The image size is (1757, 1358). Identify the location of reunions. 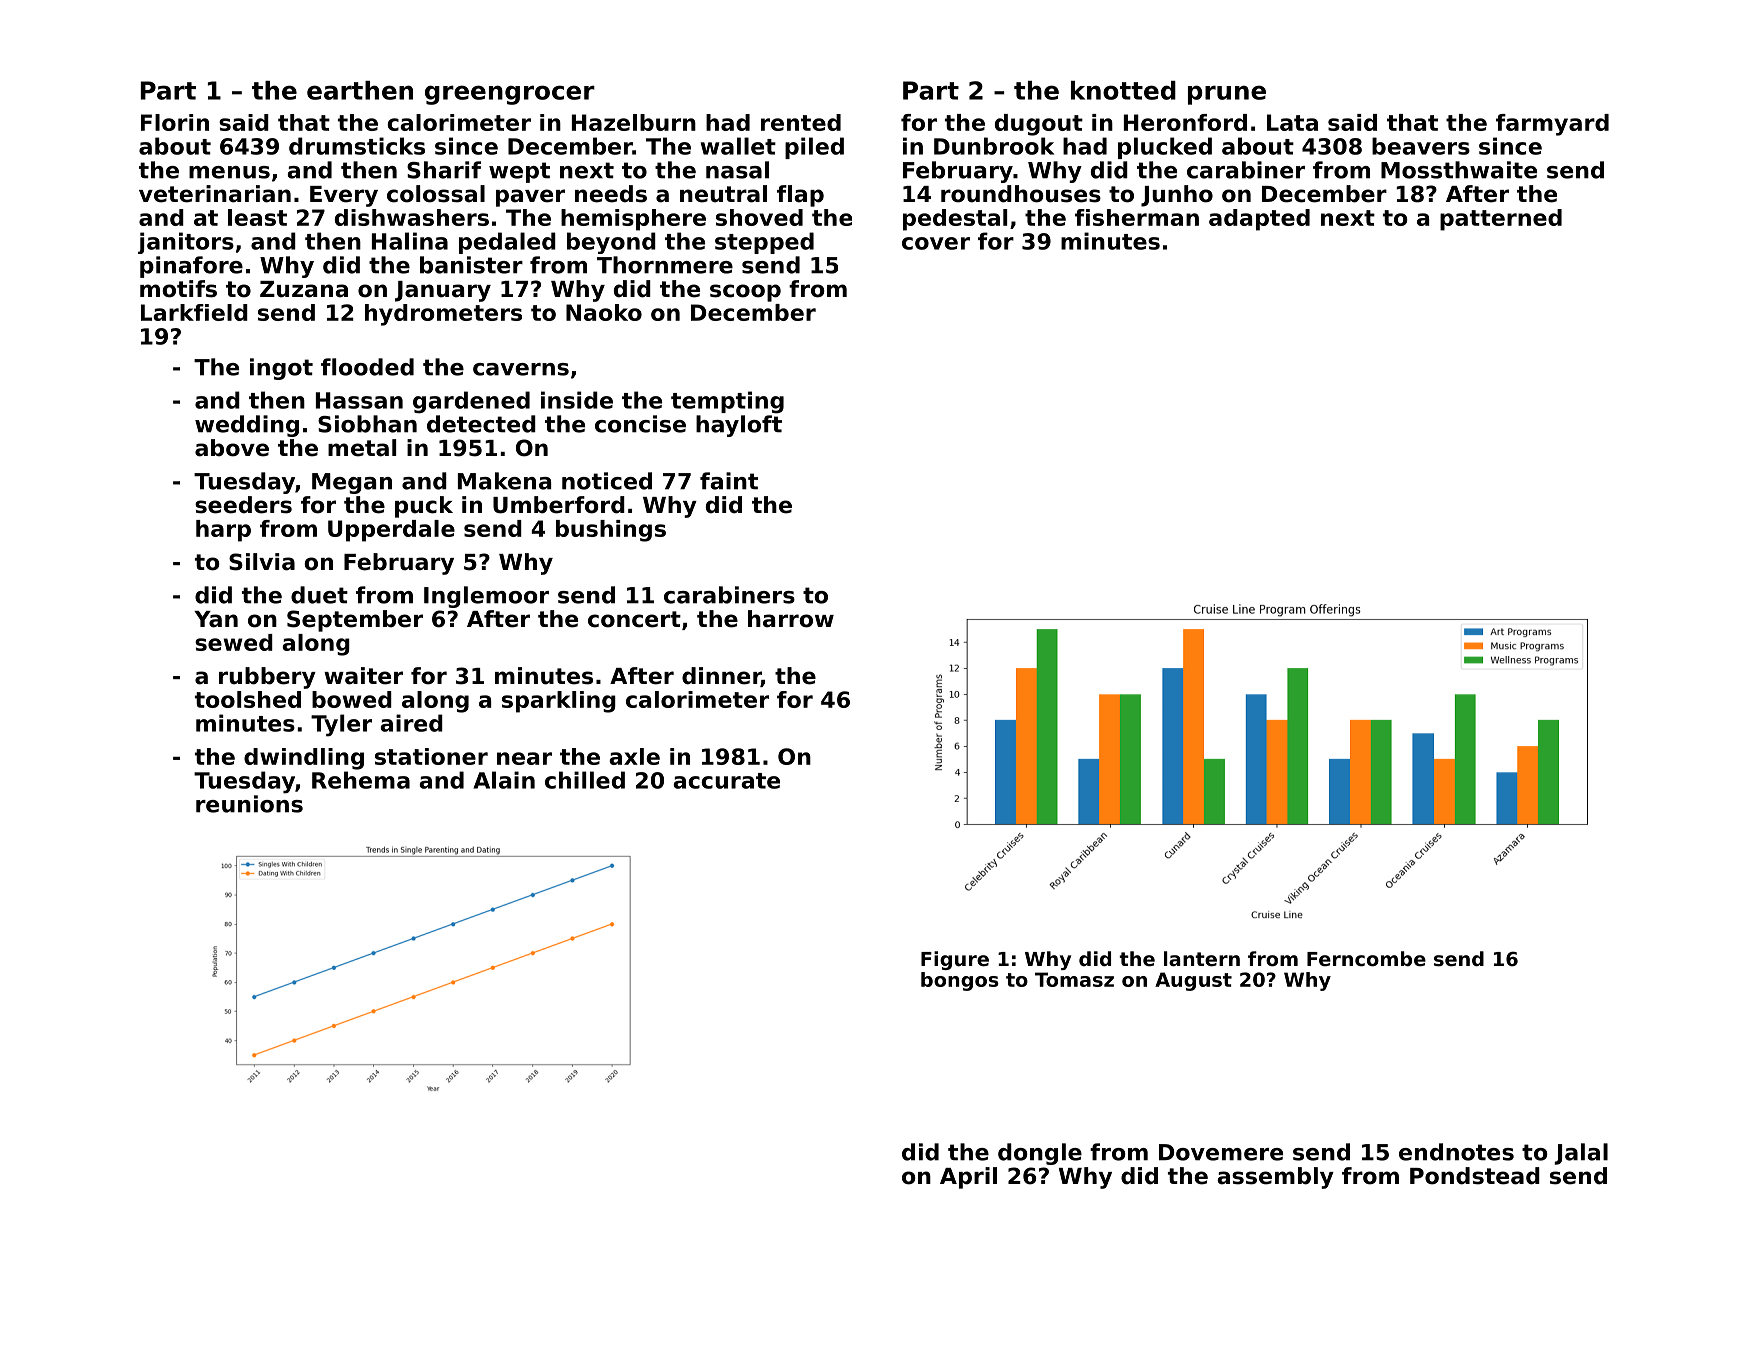
(249, 804).
